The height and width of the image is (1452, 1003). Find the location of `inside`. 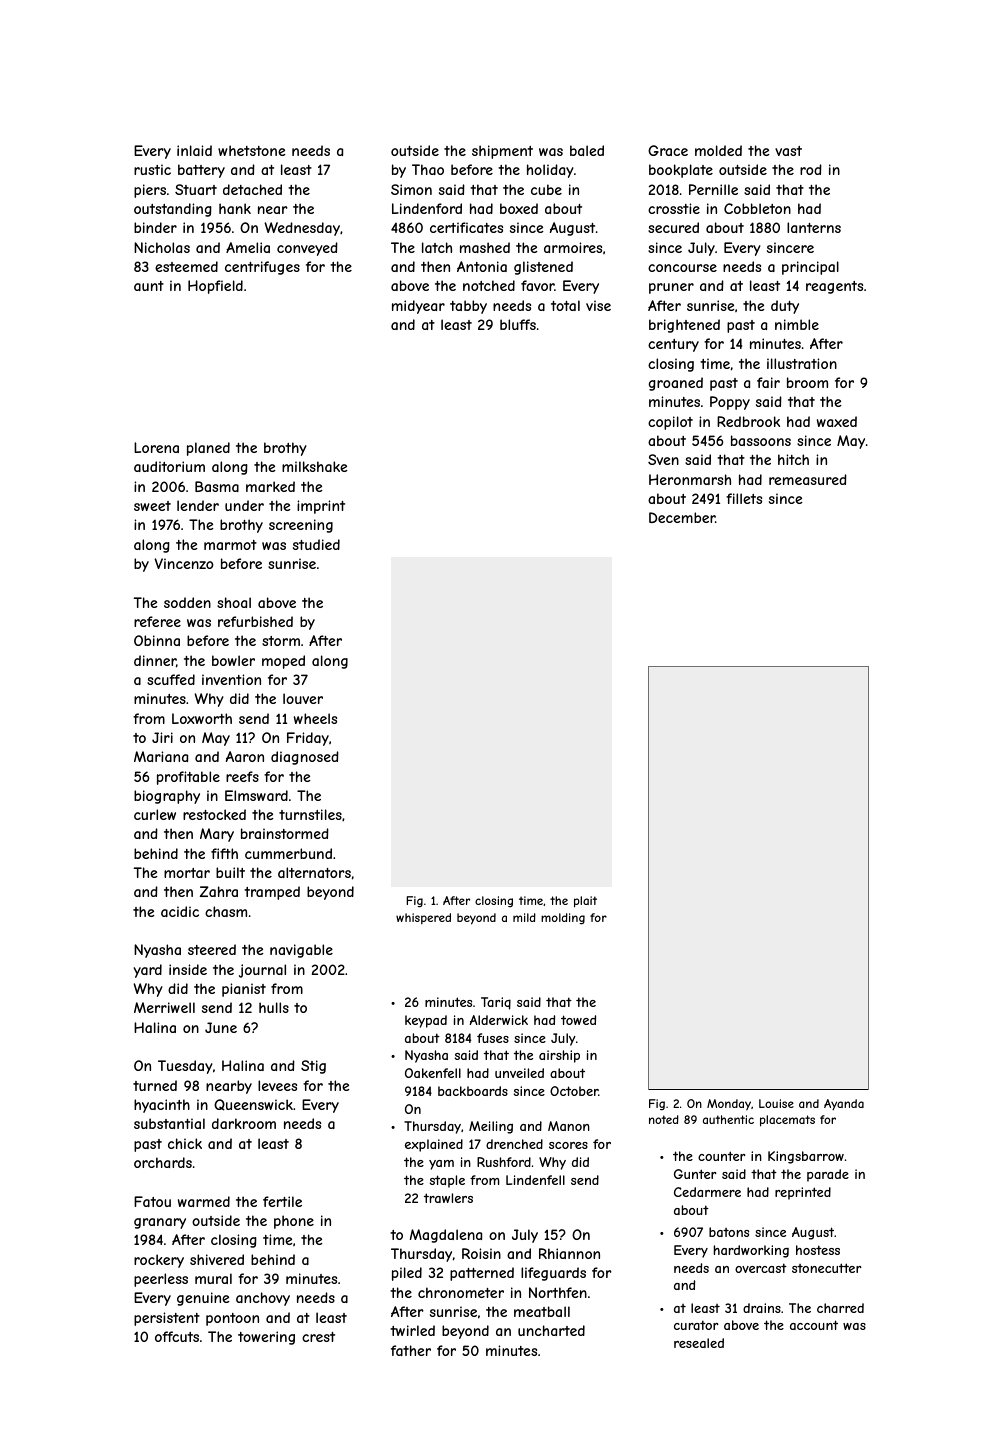

inside is located at coordinates (188, 969).
